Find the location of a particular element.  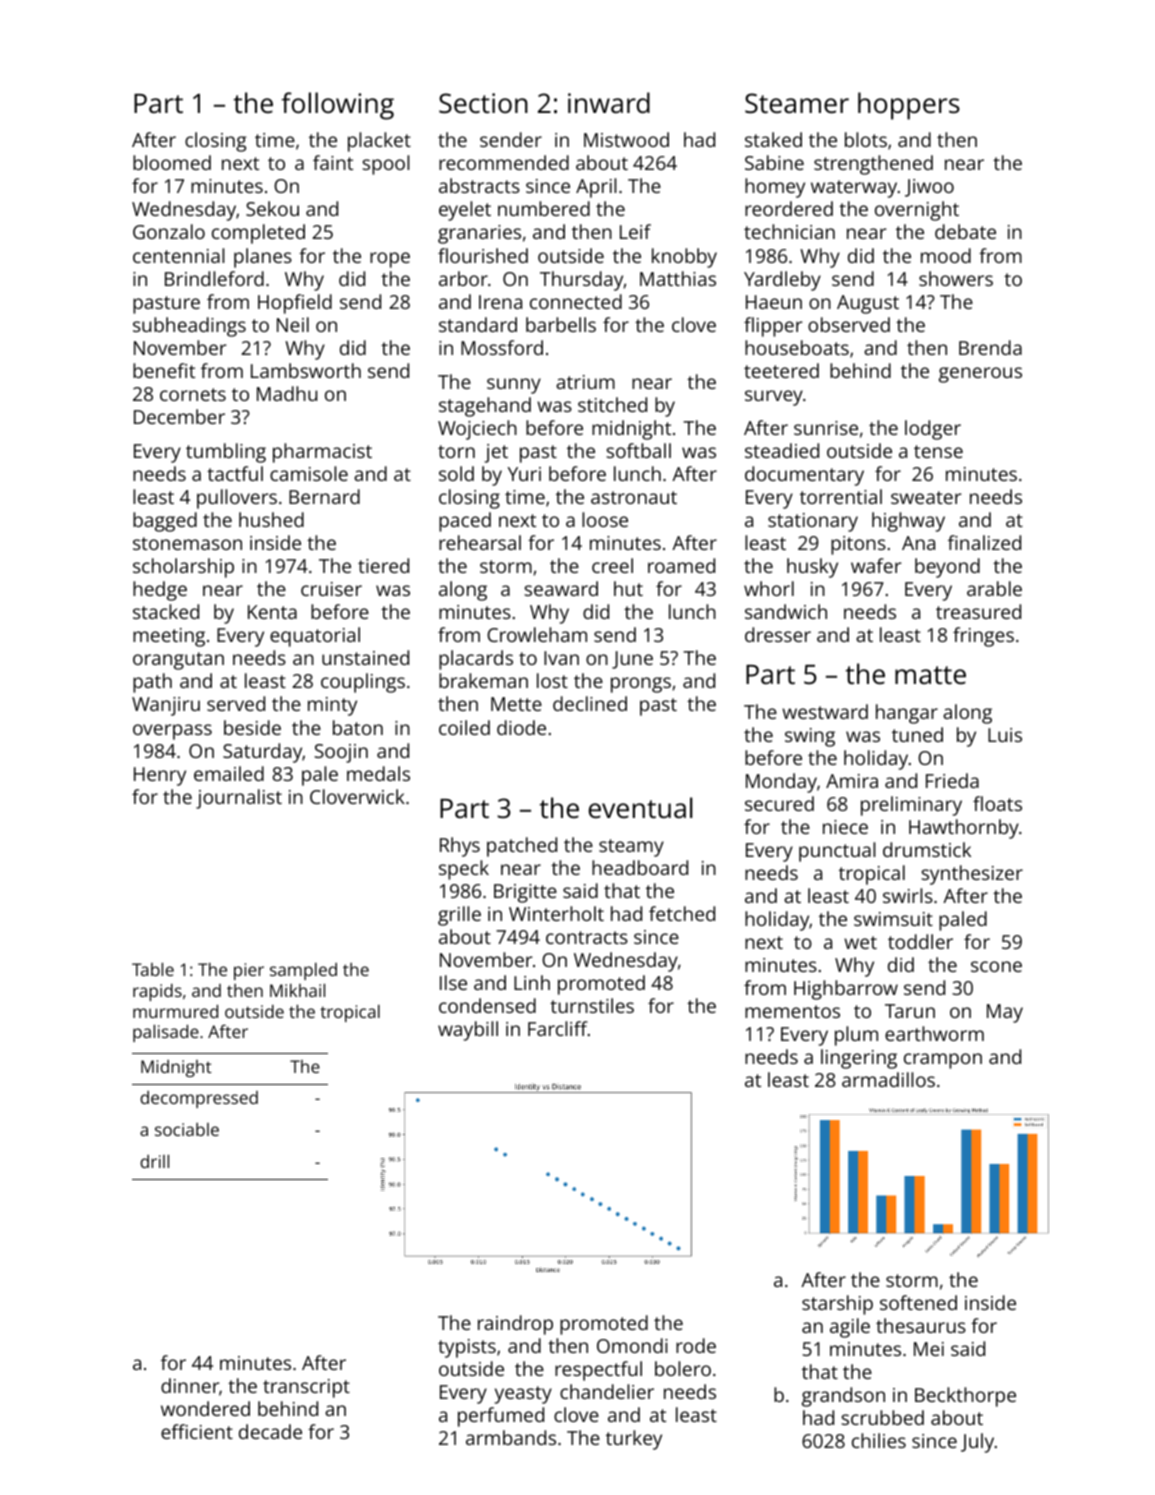

lodger is located at coordinates (933, 430).
